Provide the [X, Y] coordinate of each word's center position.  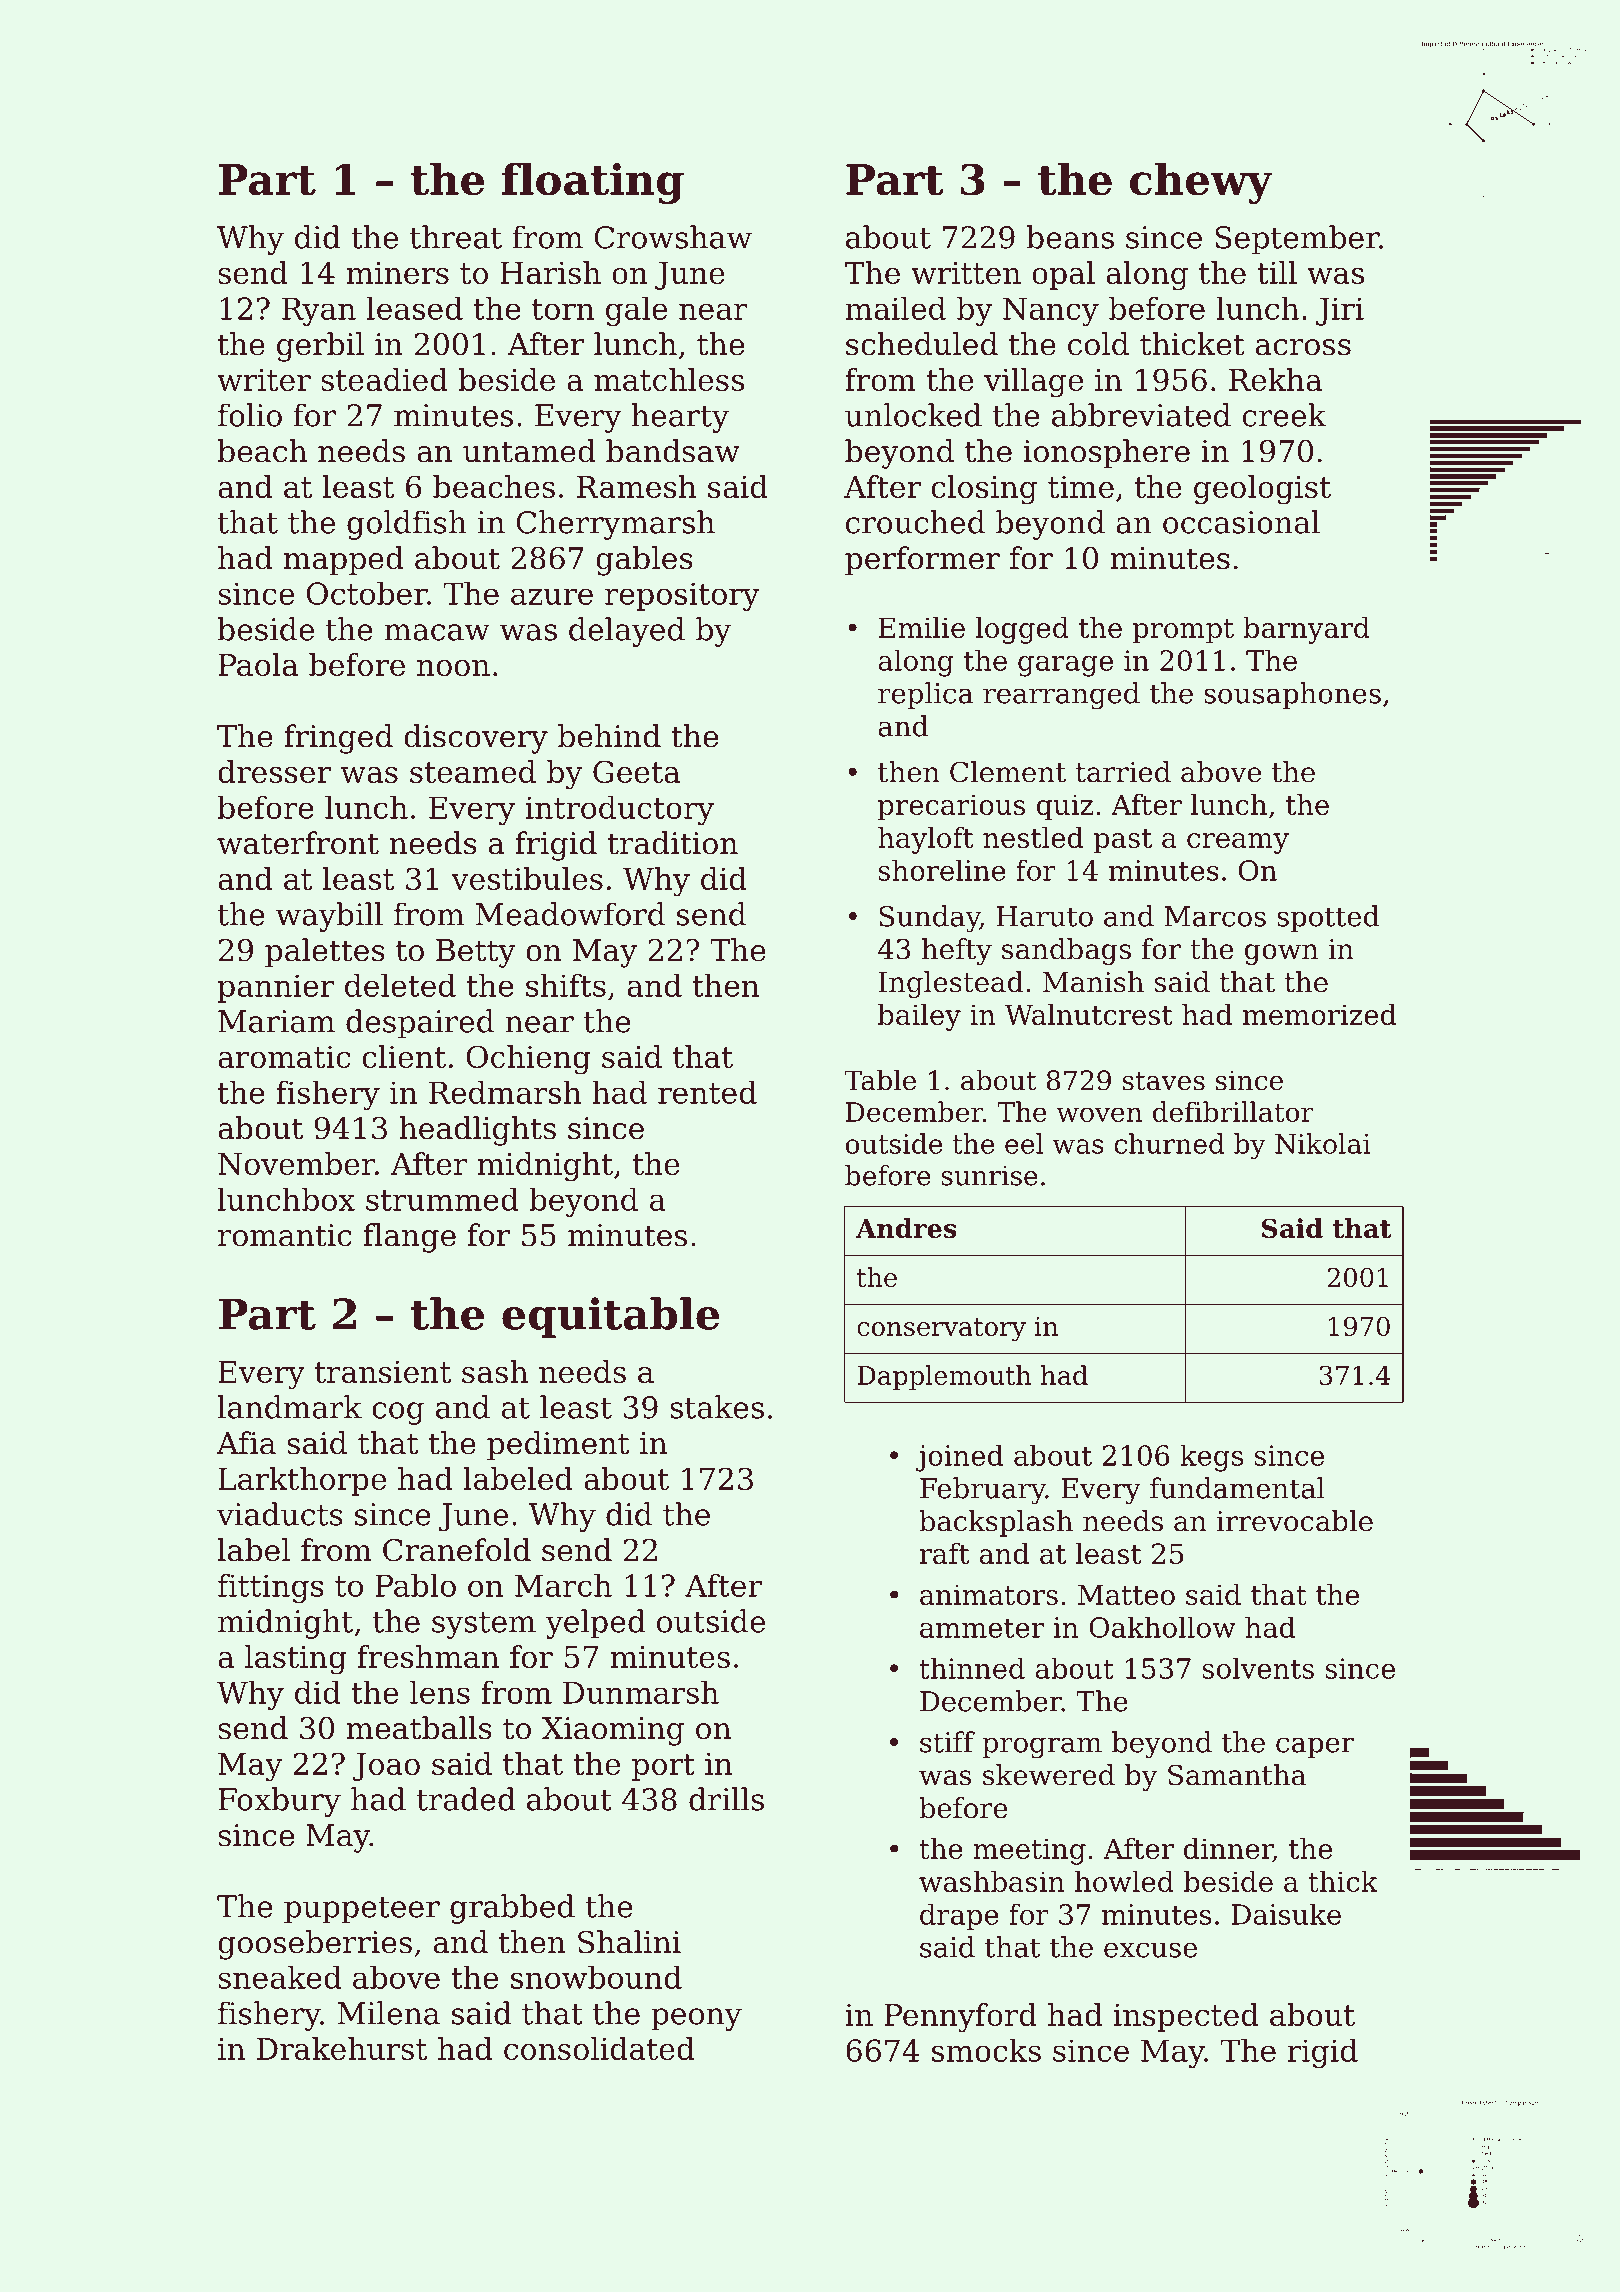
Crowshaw [673, 237]
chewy [1201, 183]
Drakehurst [342, 2048]
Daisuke [1286, 1914]
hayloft [925, 840]
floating [593, 183]
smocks [986, 2050]
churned [1169, 1143]
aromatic [284, 1057]
